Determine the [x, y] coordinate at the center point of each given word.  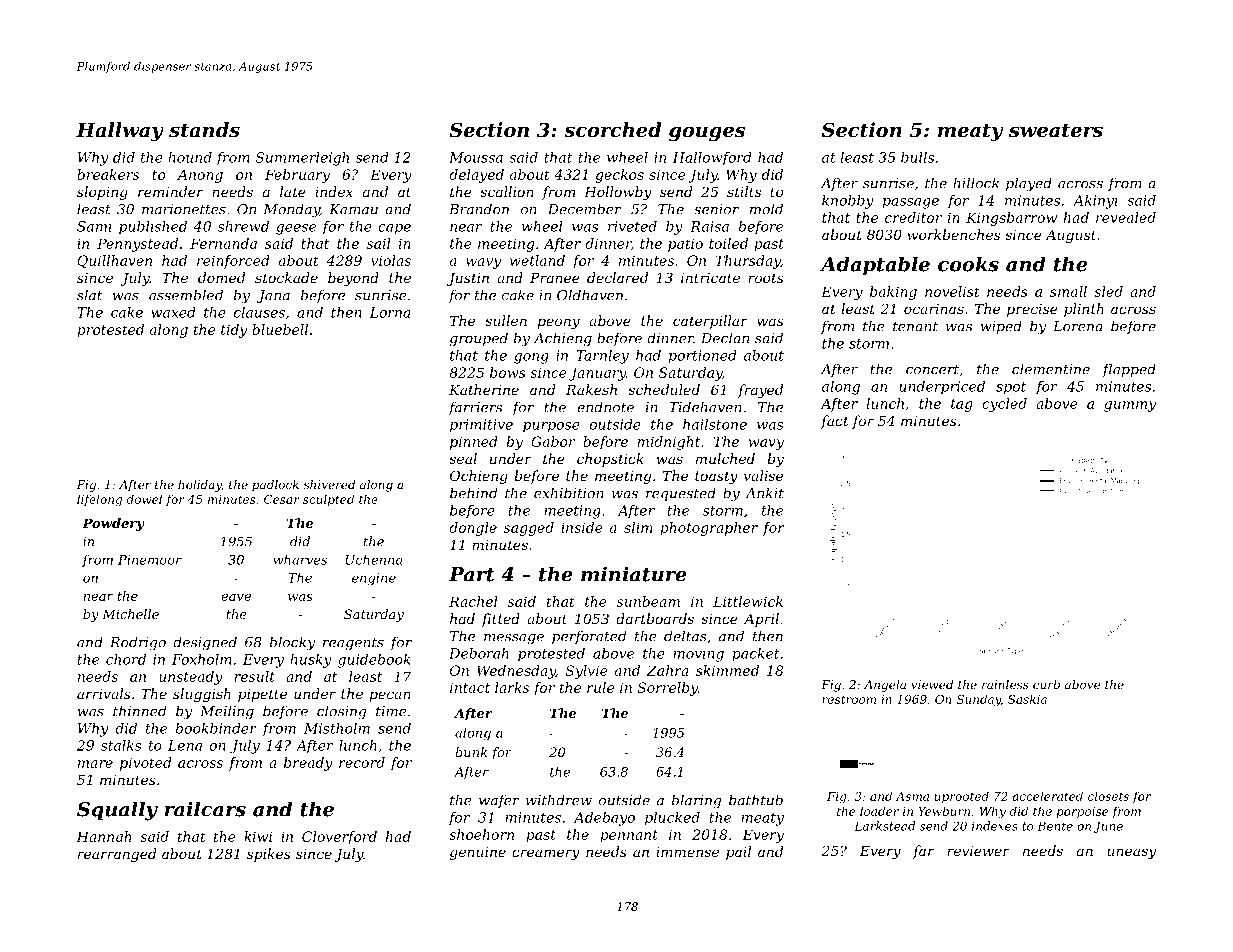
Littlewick [748, 601]
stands [204, 130]
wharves [300, 559]
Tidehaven [705, 407]
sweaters [1056, 131]
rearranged [117, 855]
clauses [259, 312]
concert [932, 369]
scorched [612, 130]
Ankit [764, 493]
